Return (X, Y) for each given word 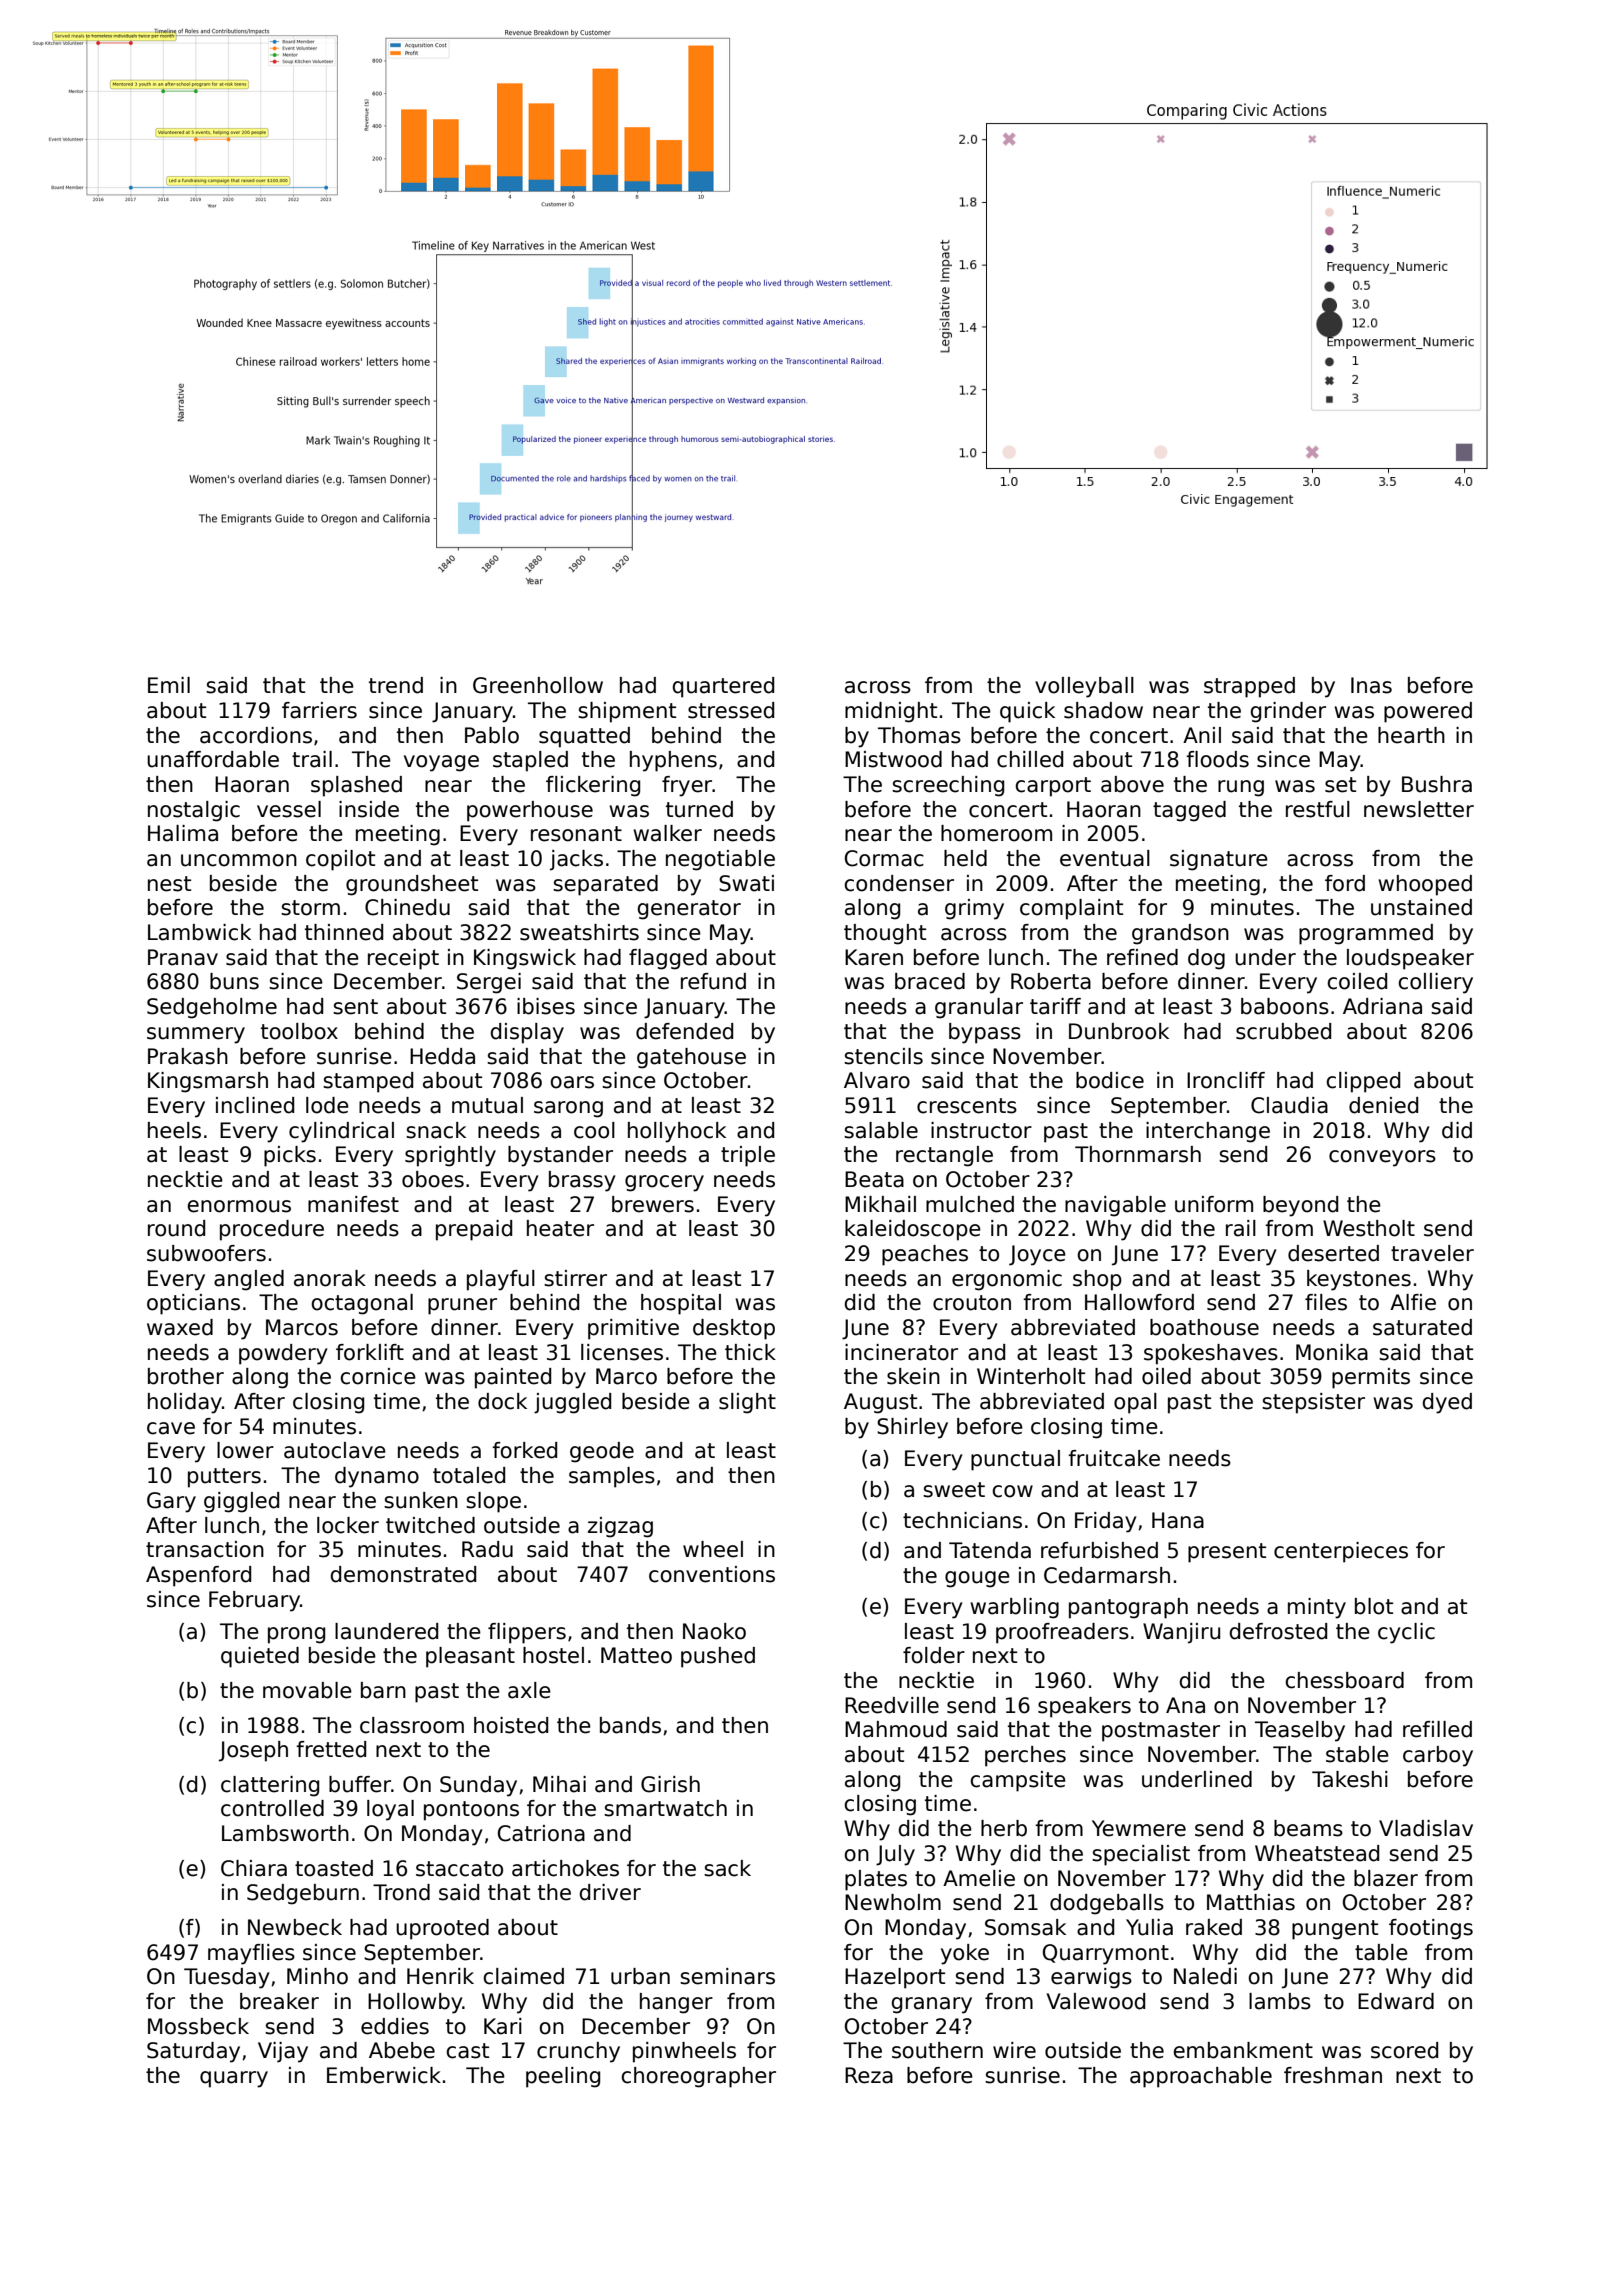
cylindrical (341, 1132)
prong (296, 1635)
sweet (954, 1490)
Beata (874, 1179)
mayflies (251, 1954)
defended (684, 1031)
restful (1318, 809)
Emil (169, 685)
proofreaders (1062, 1633)
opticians (193, 1304)
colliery (1435, 983)
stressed (731, 710)
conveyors (1382, 1158)
